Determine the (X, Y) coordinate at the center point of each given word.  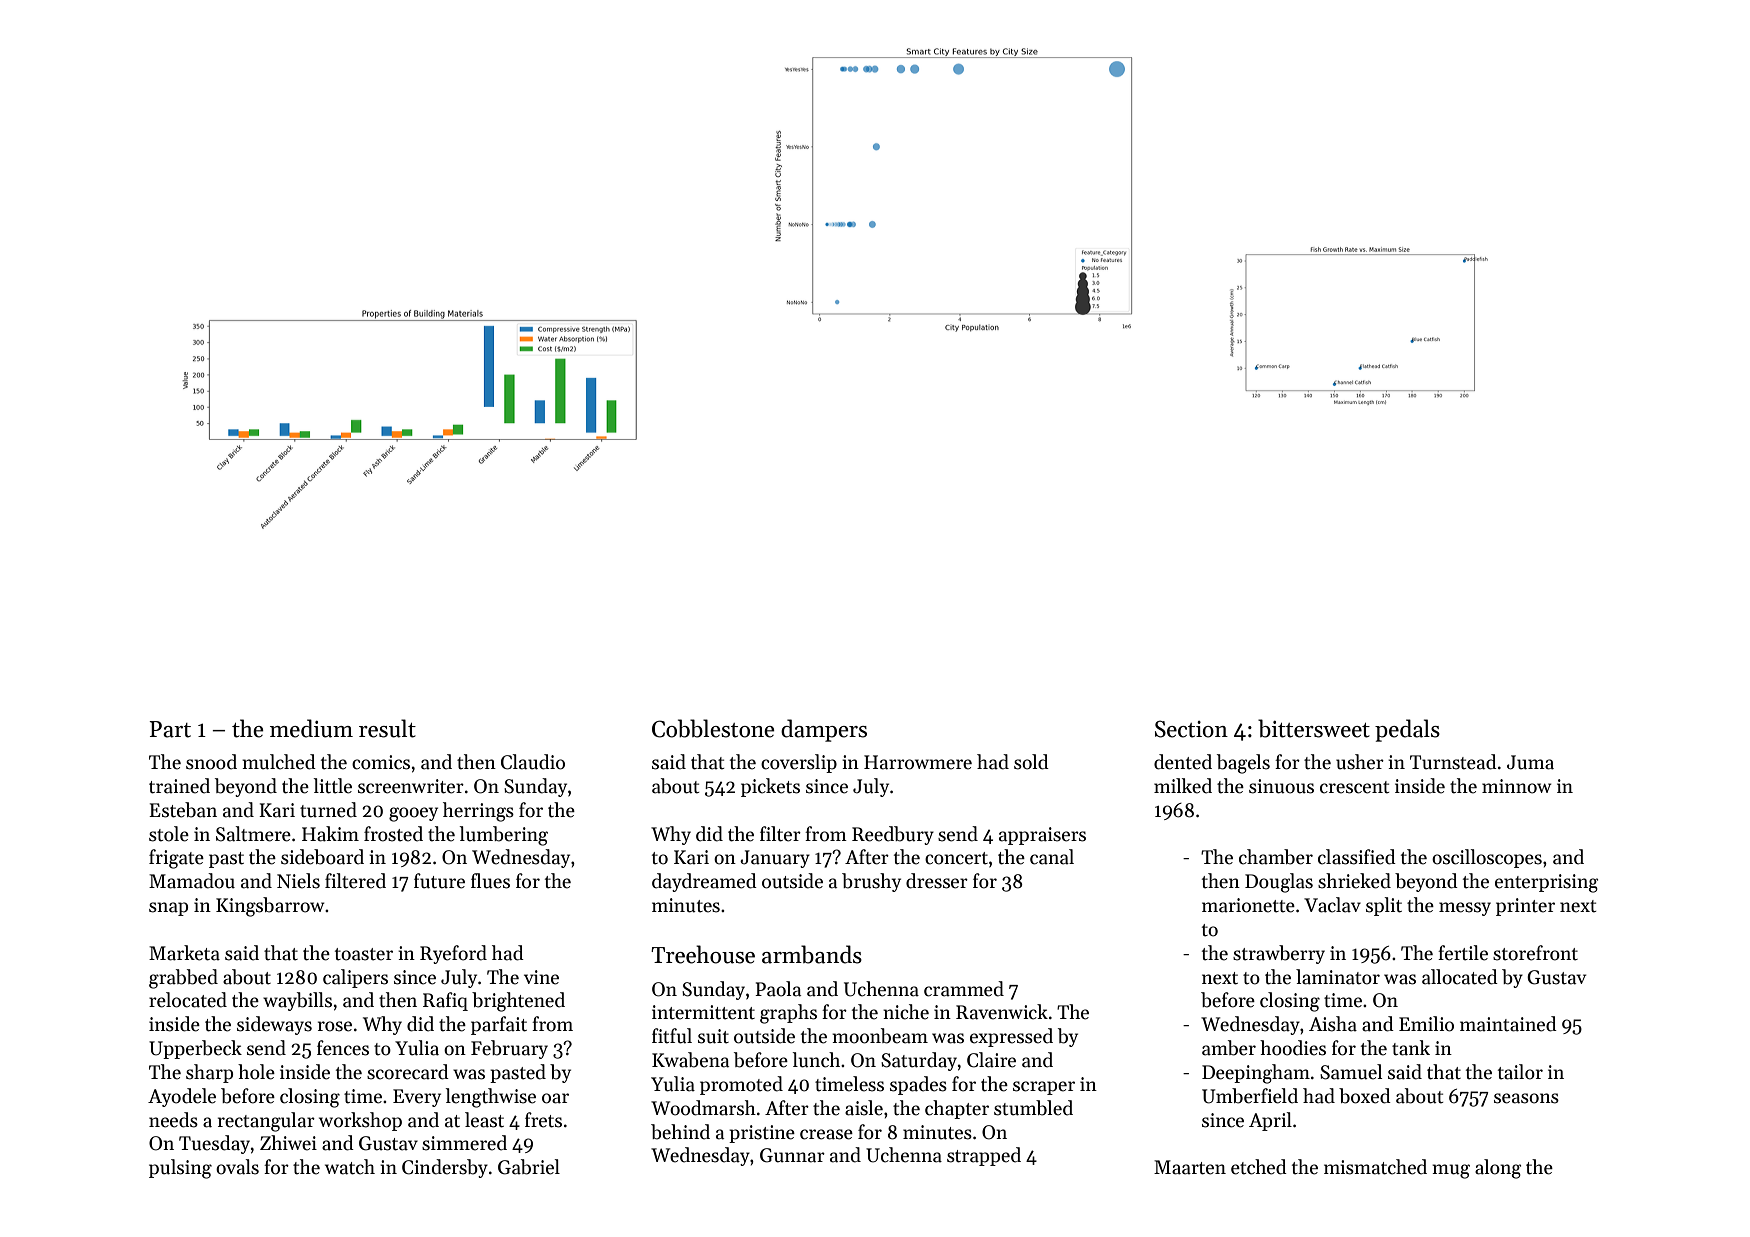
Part (170, 729)
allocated (1460, 977)
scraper (1044, 1088)
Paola (778, 989)
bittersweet (1314, 728)
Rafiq (445, 1001)
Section (1191, 729)
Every (417, 1098)
